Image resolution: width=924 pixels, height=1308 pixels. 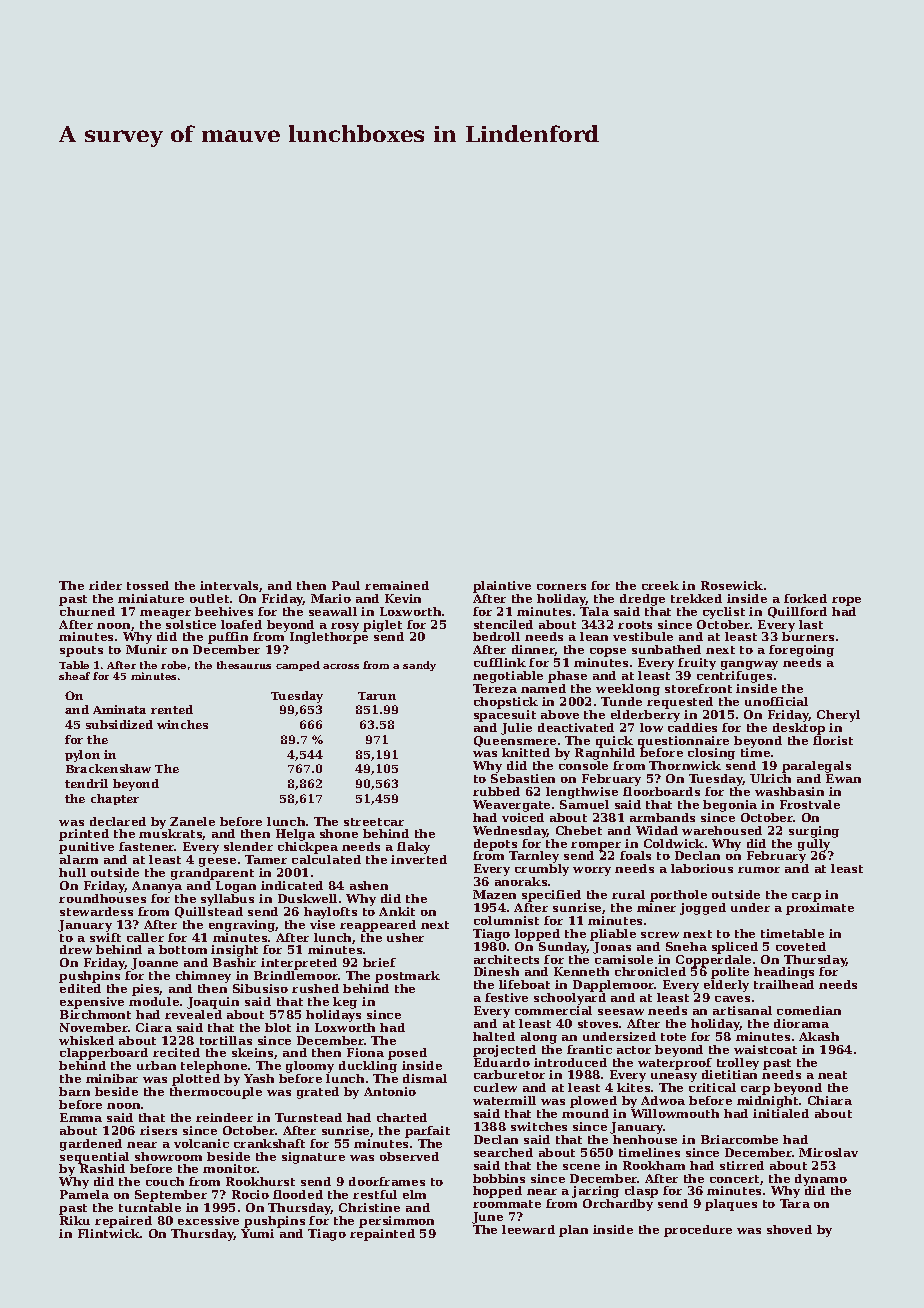 What do you see at coordinates (502, 587) in the screenshot?
I see `plaintive` at bounding box center [502, 587].
